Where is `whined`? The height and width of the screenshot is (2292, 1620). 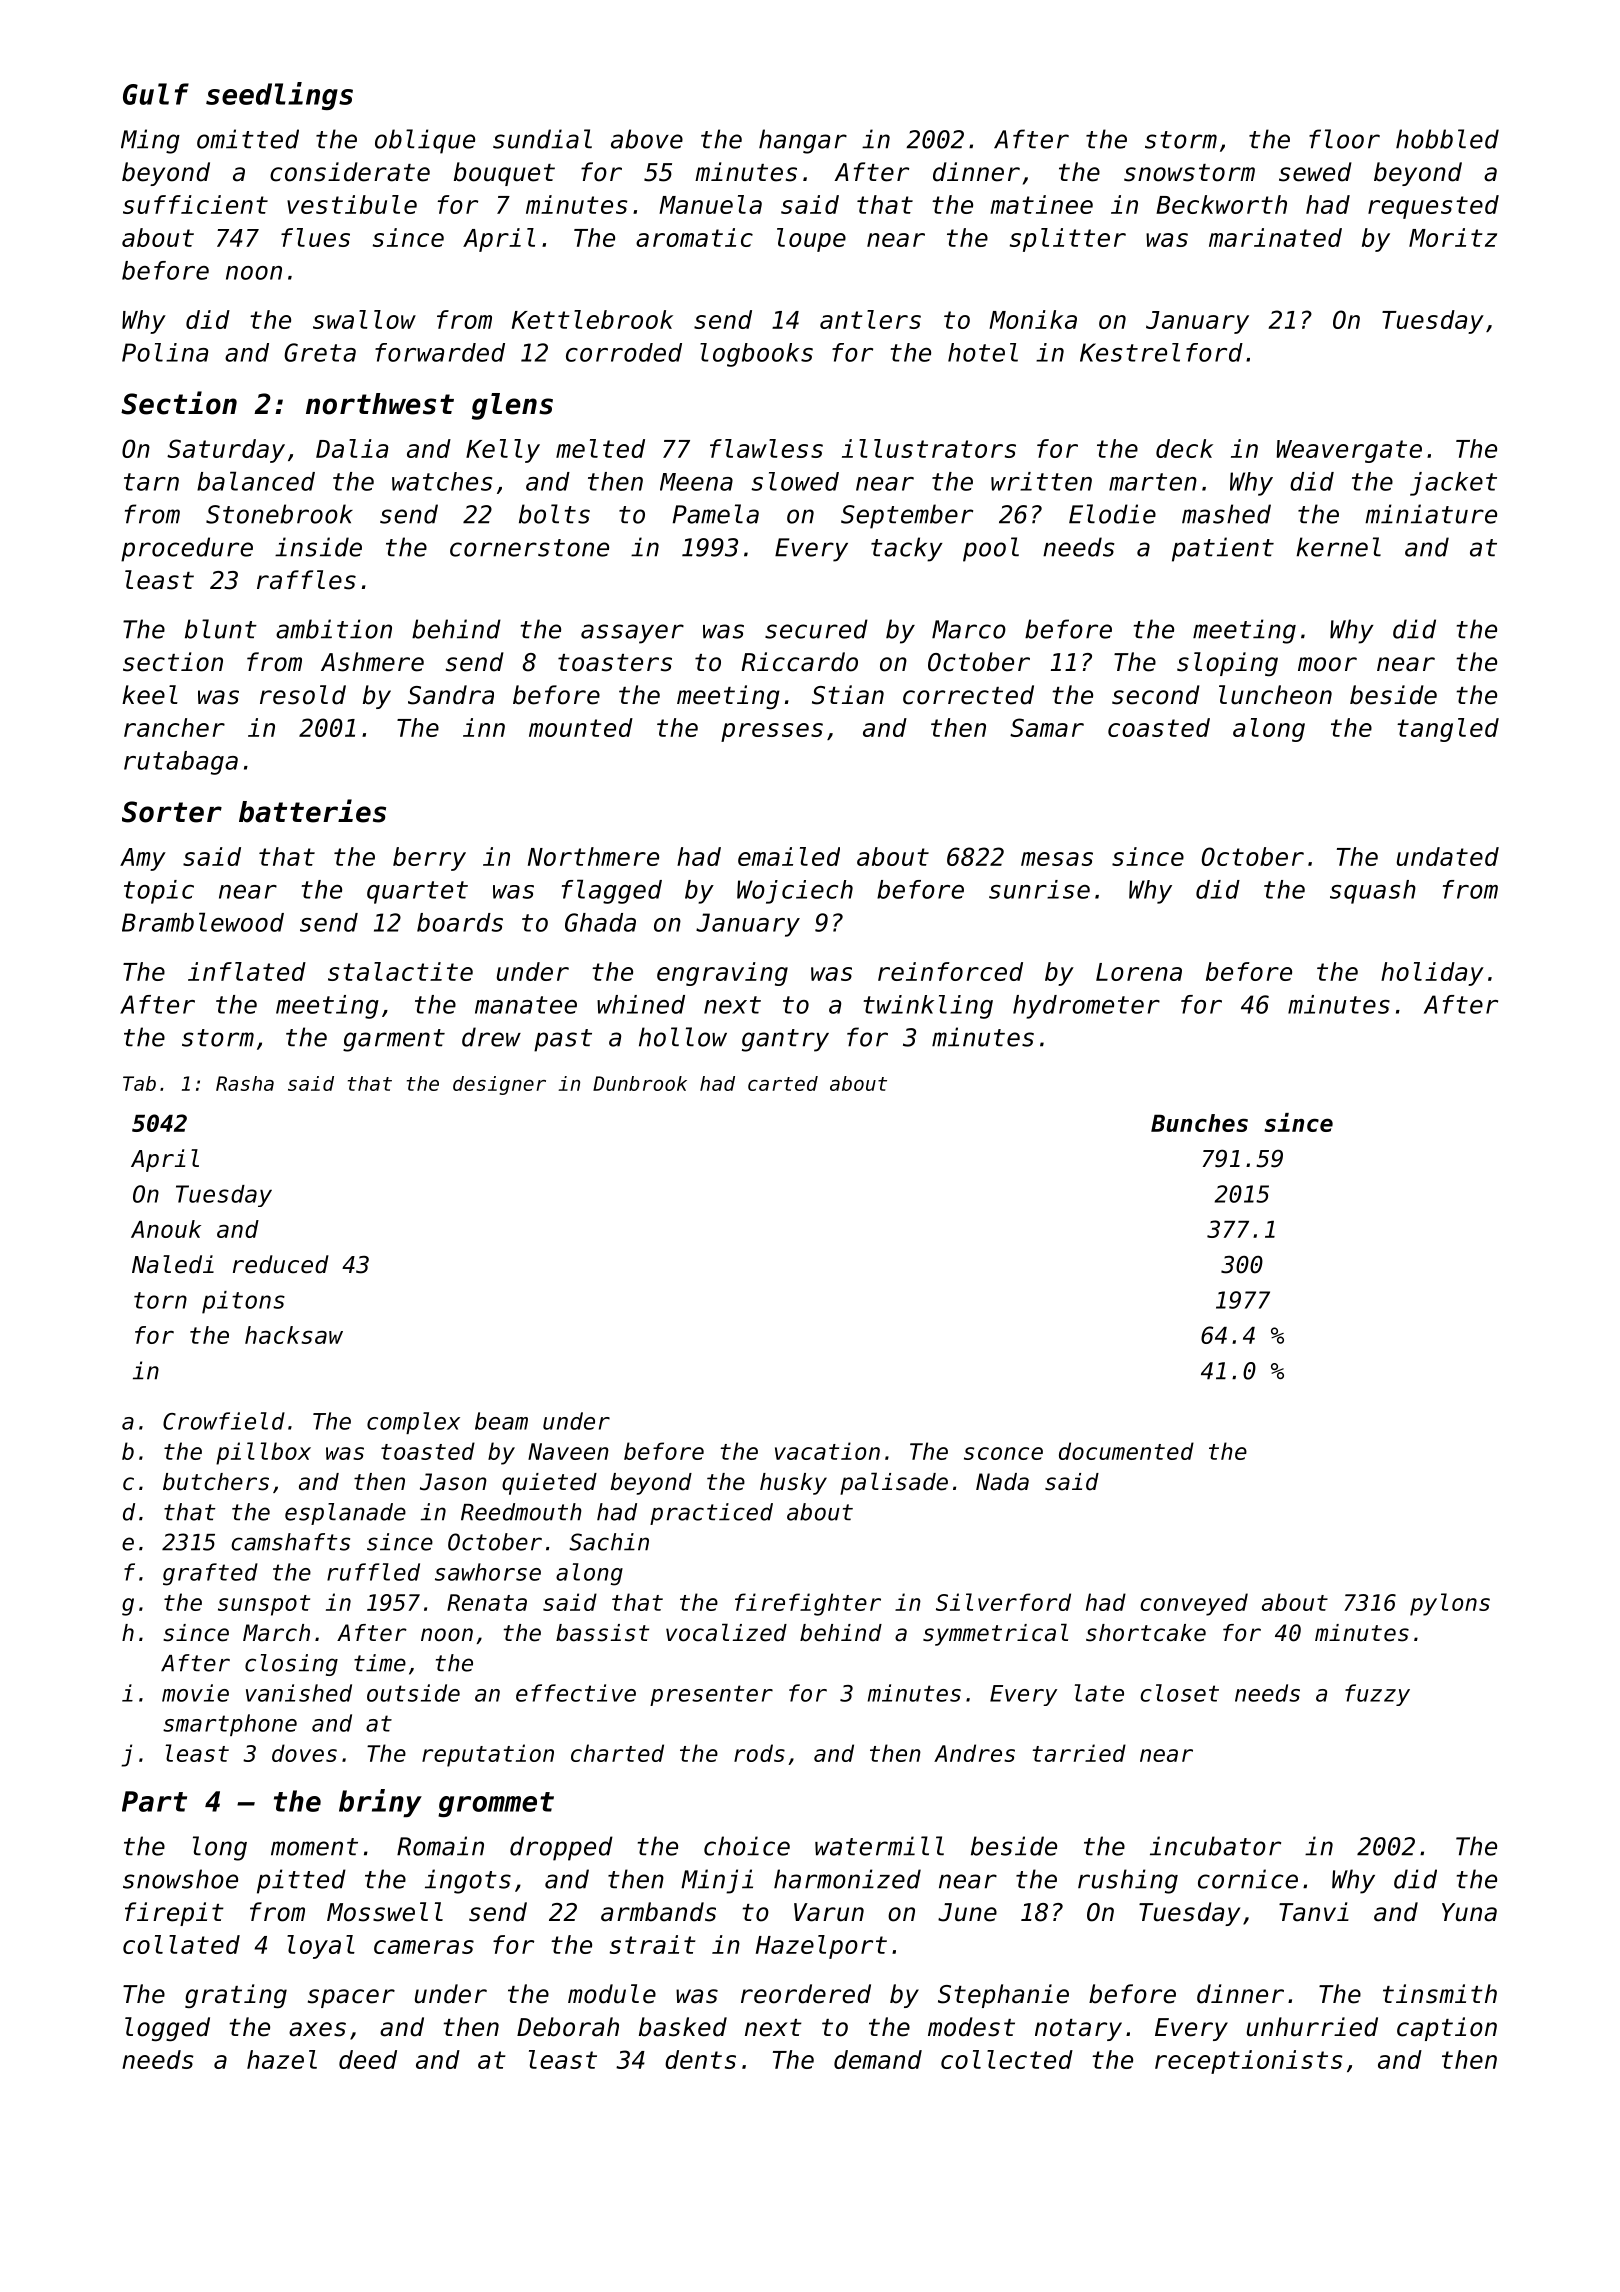
whined is located at coordinates (641, 1004).
